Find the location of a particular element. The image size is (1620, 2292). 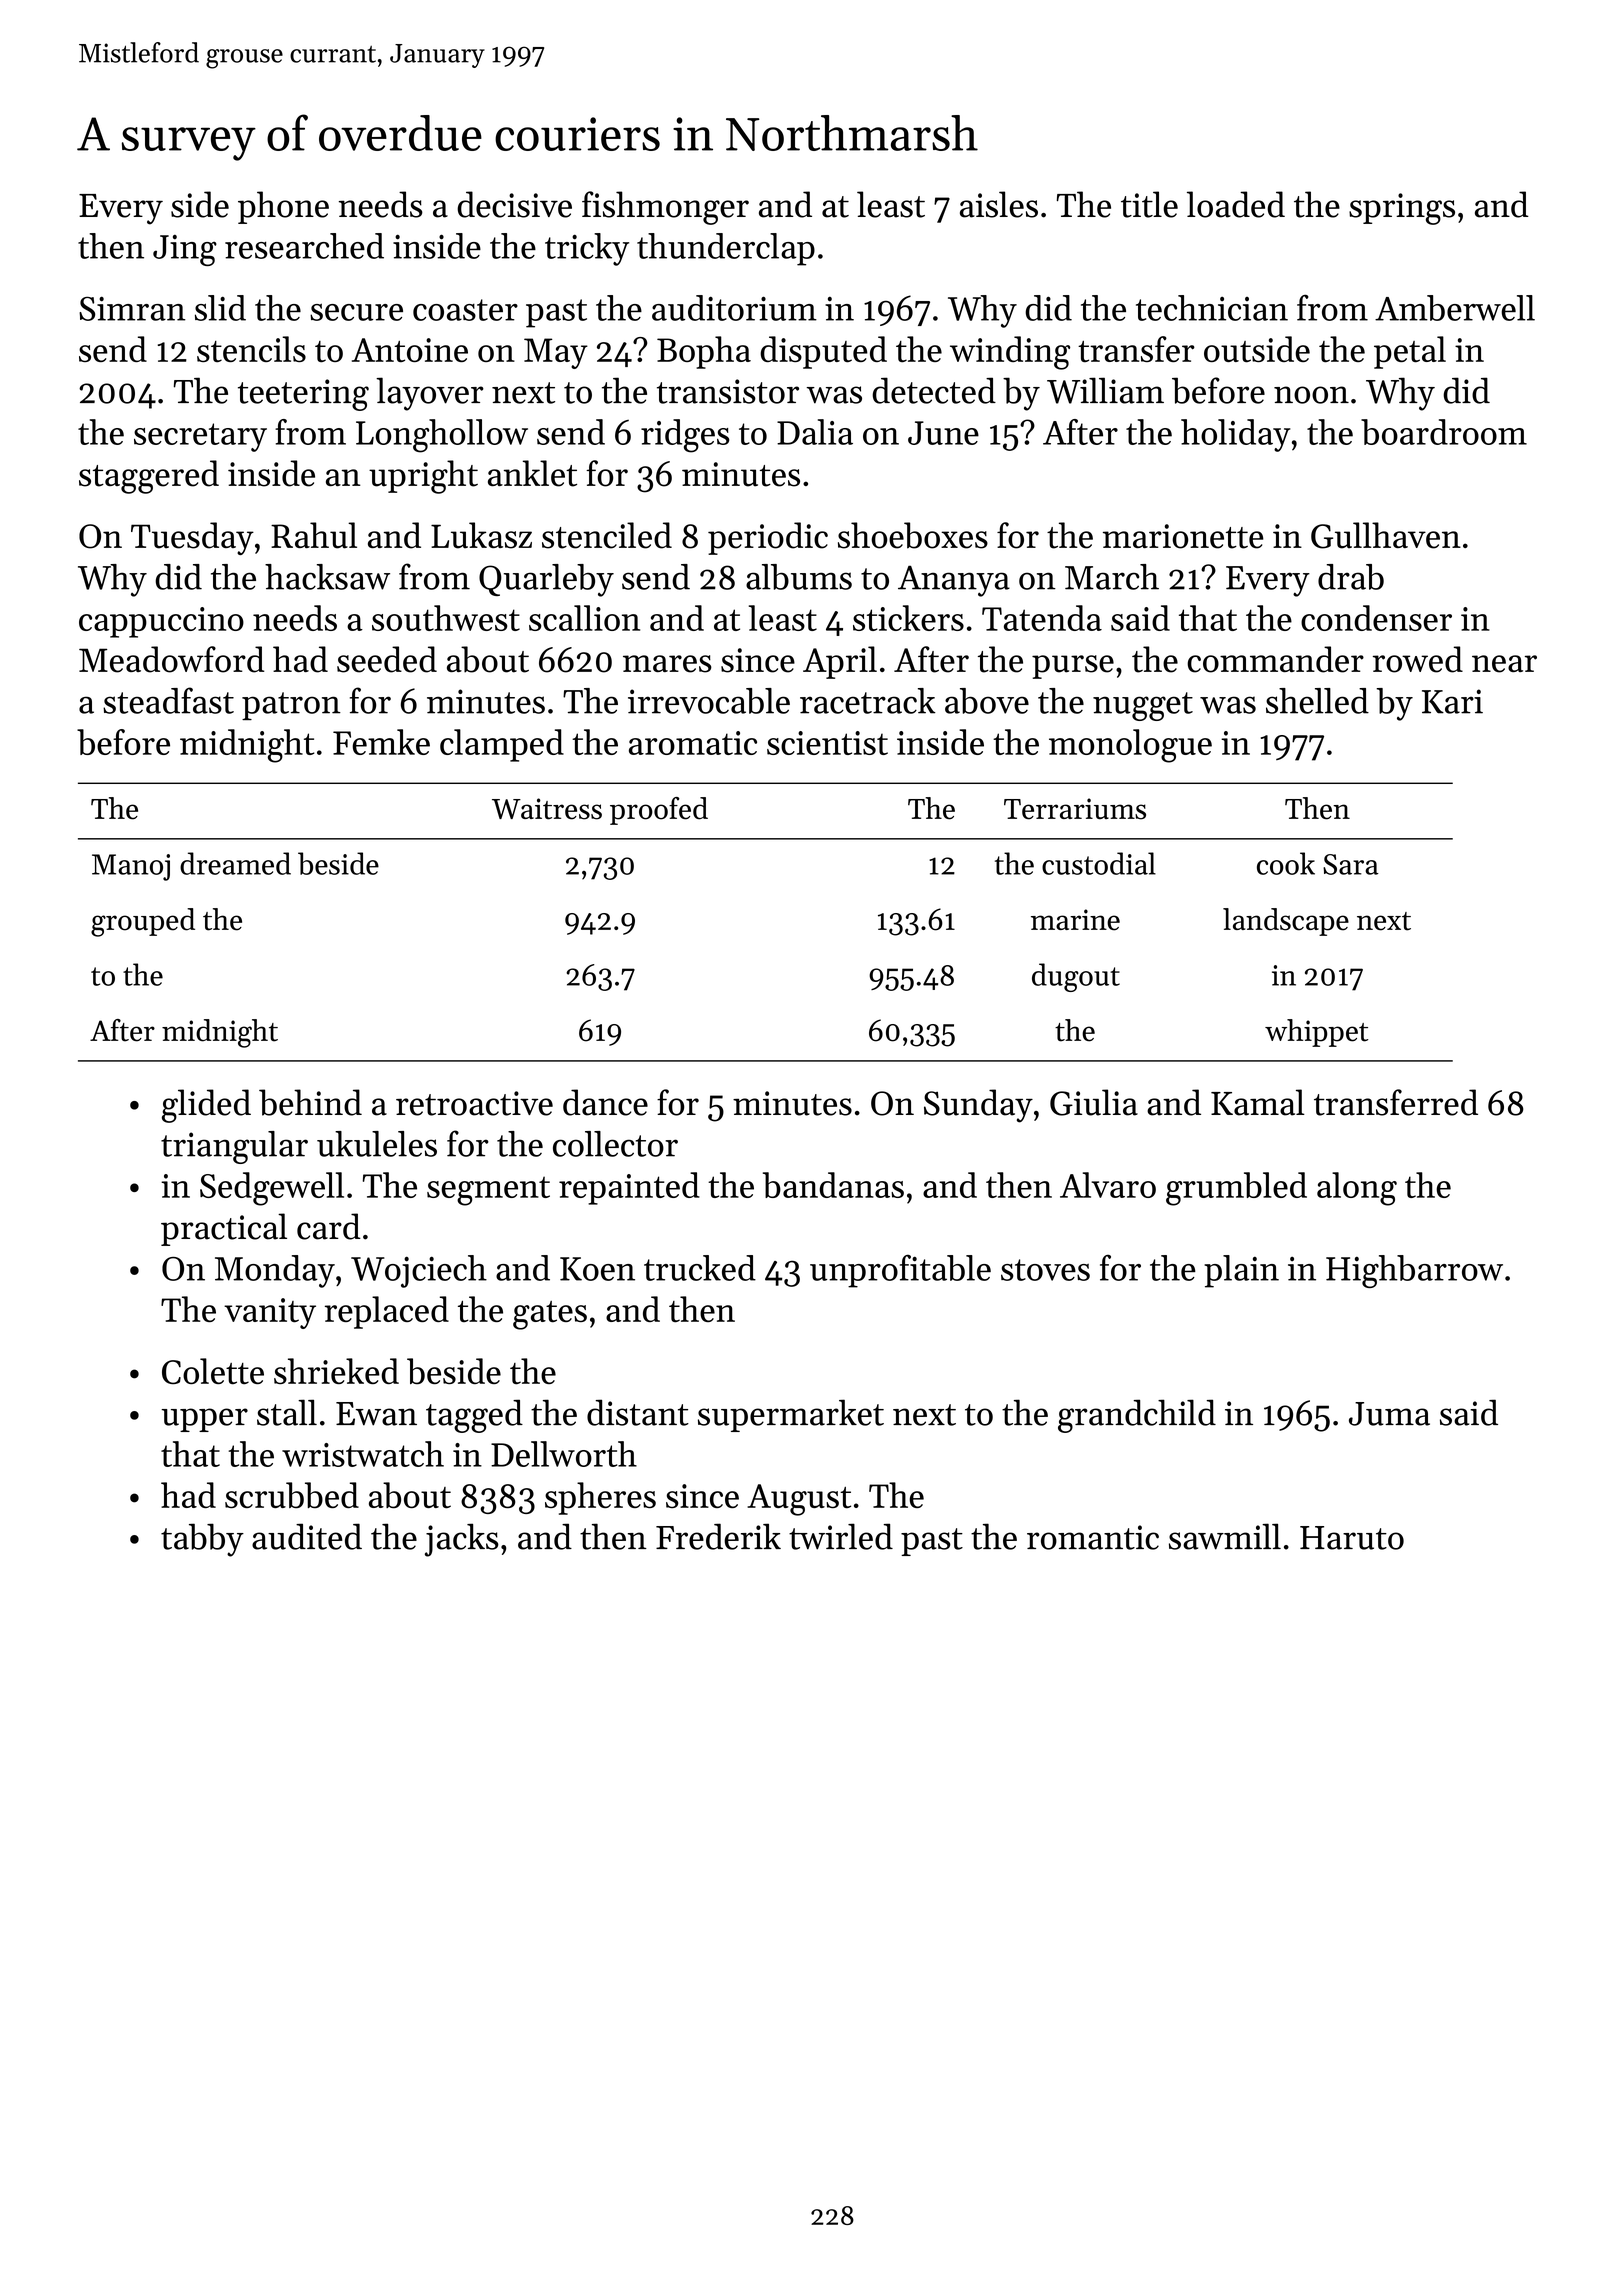

proofed is located at coordinates (659, 811).
